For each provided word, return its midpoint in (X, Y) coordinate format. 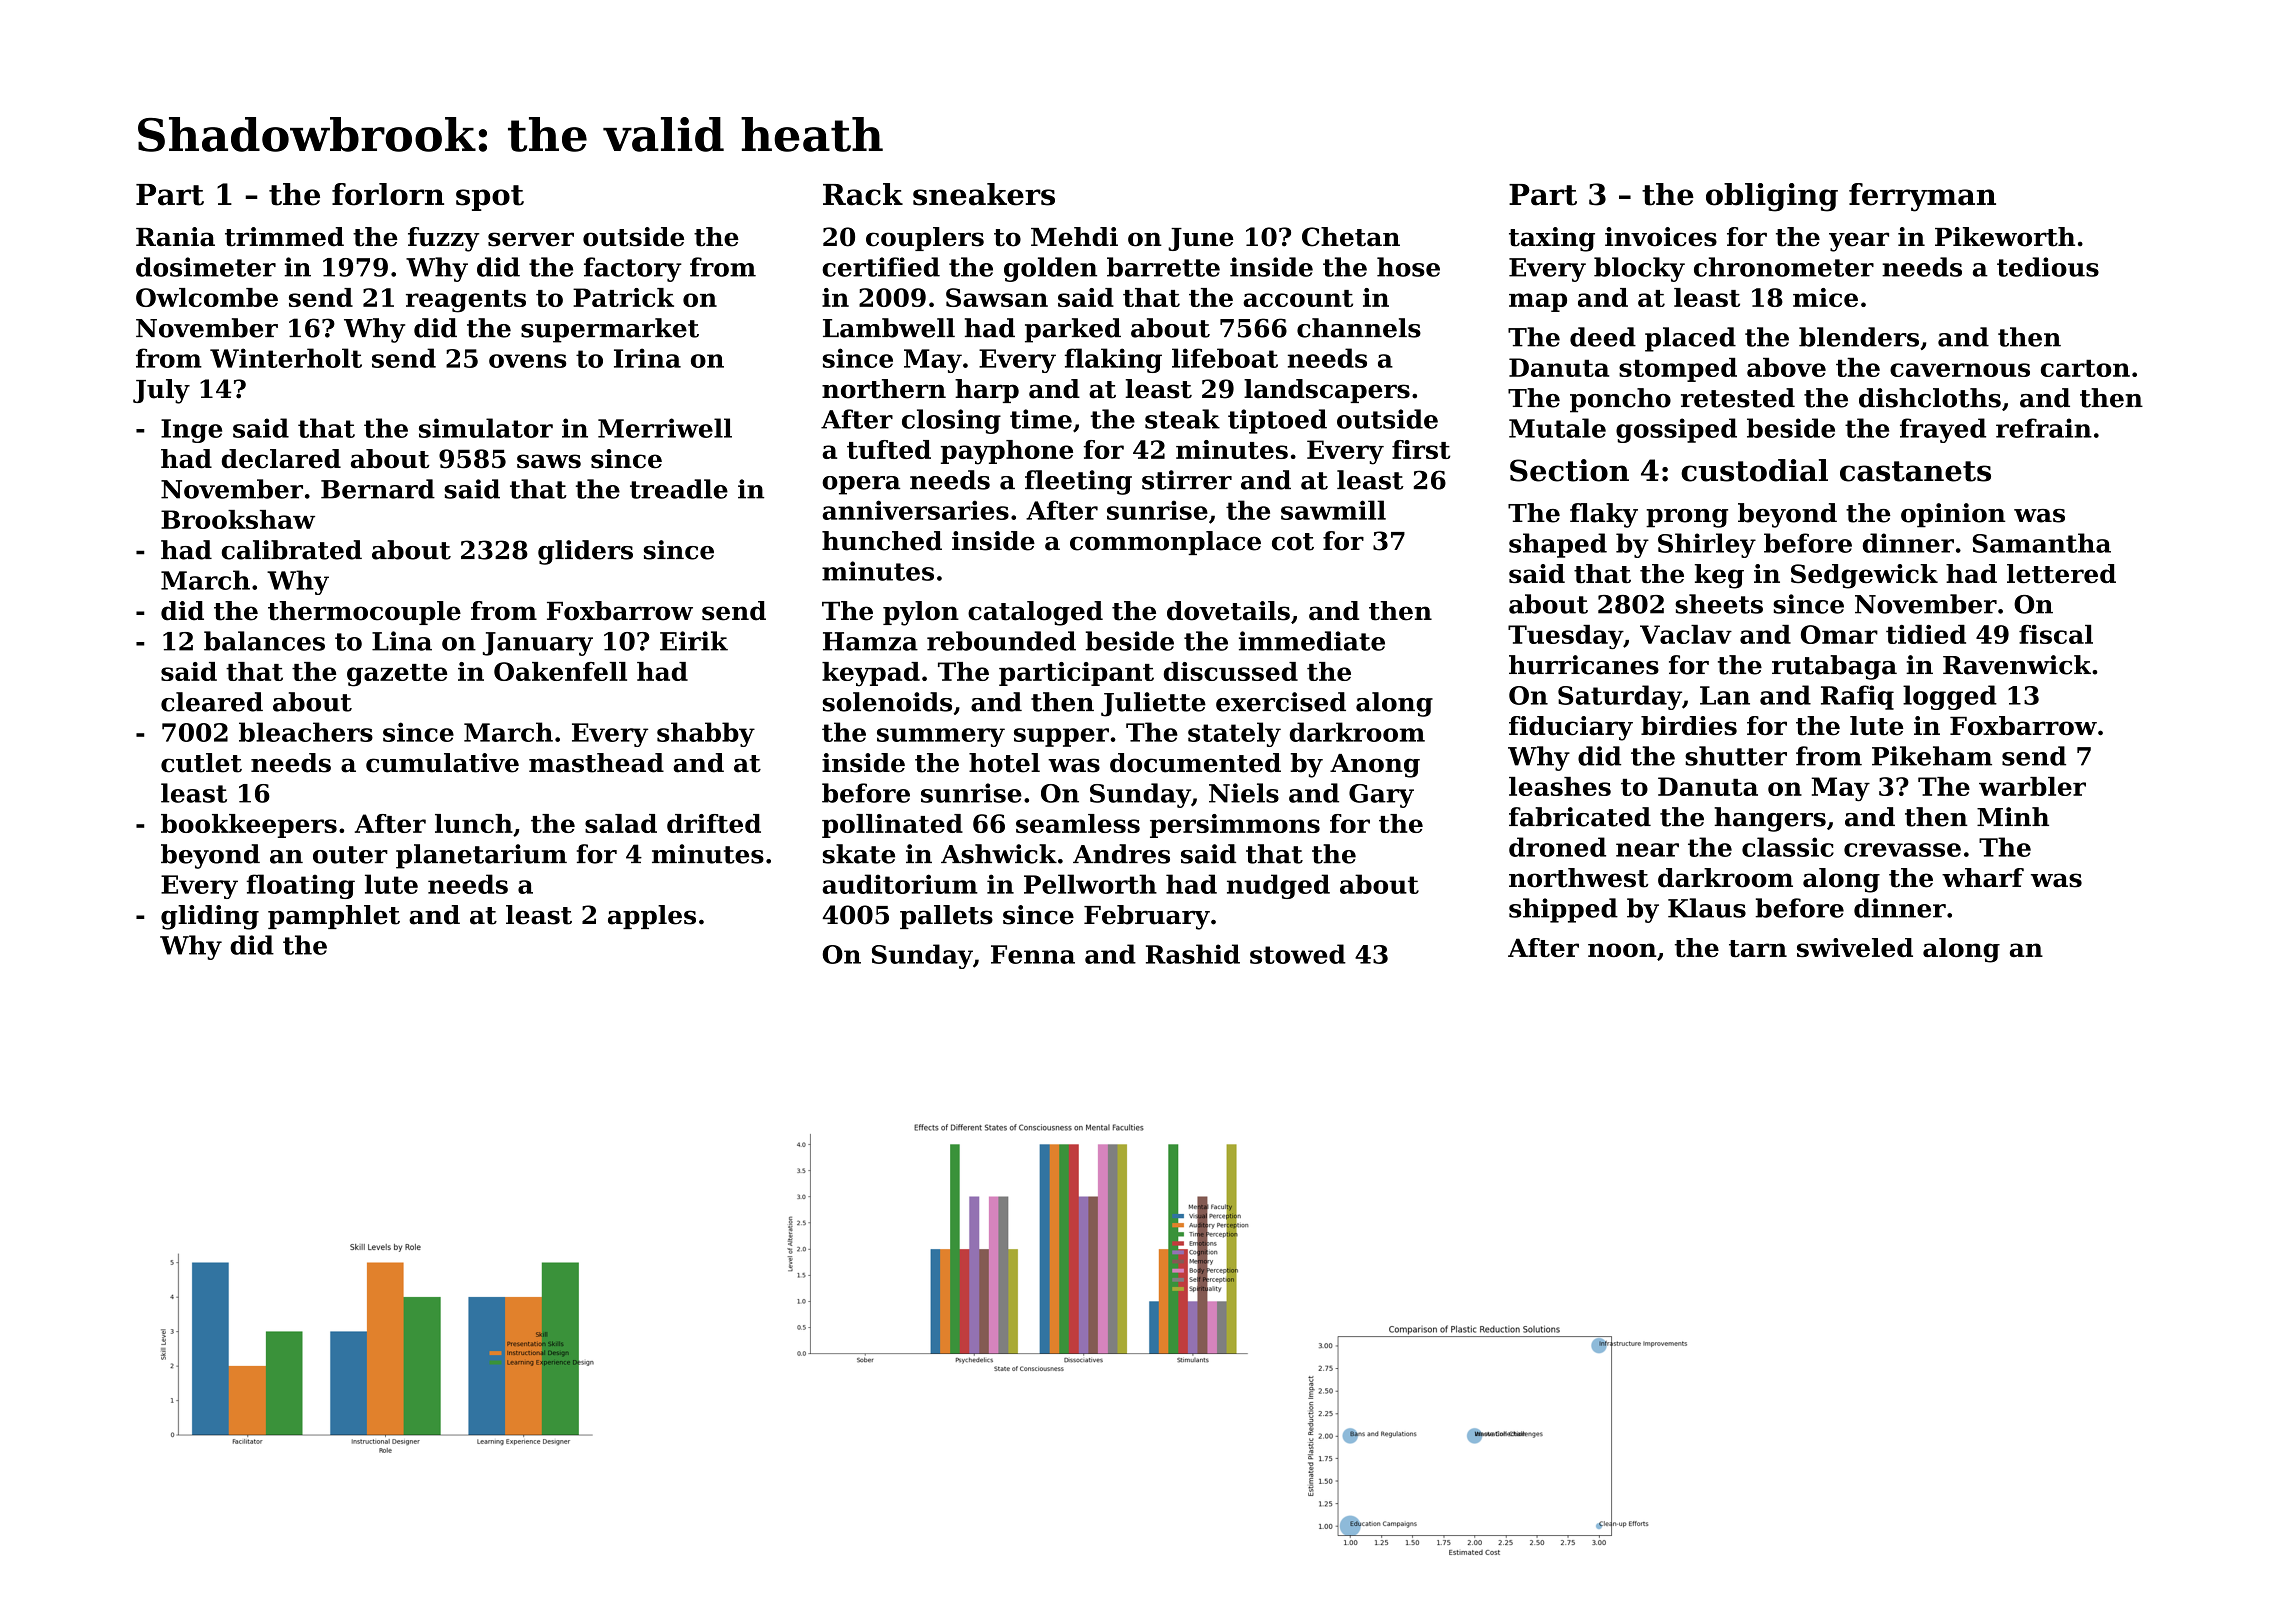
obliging (1772, 197)
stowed (1298, 954)
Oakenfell (560, 671)
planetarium (481, 856)
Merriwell (665, 428)
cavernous (1960, 370)
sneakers (984, 194)
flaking (1113, 360)
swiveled (1855, 947)
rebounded (1001, 641)
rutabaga (1834, 667)
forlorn (388, 194)
